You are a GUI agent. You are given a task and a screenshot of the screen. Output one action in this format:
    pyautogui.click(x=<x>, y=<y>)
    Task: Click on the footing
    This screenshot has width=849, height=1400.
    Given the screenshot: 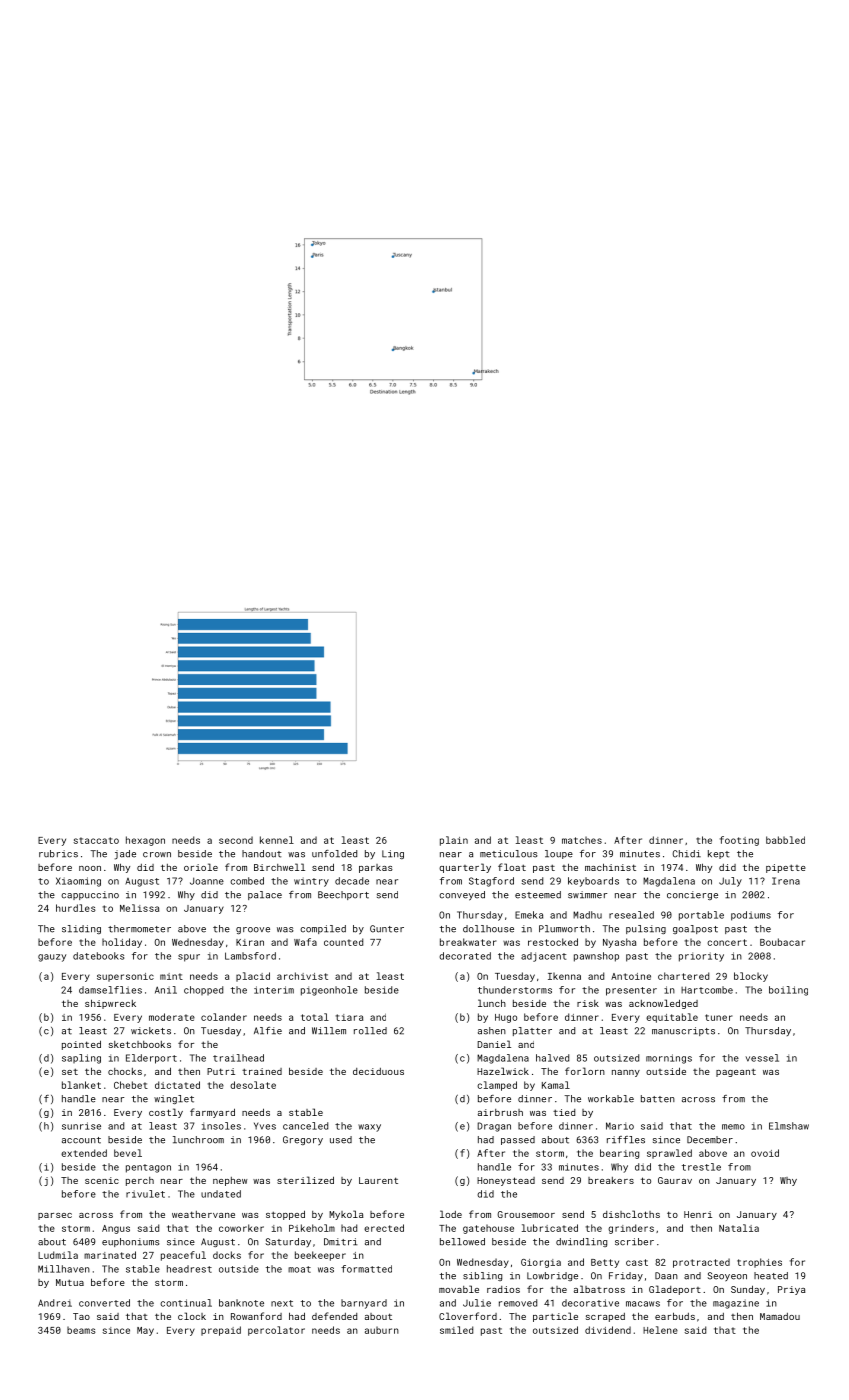 What is the action you would take?
    pyautogui.click(x=739, y=841)
